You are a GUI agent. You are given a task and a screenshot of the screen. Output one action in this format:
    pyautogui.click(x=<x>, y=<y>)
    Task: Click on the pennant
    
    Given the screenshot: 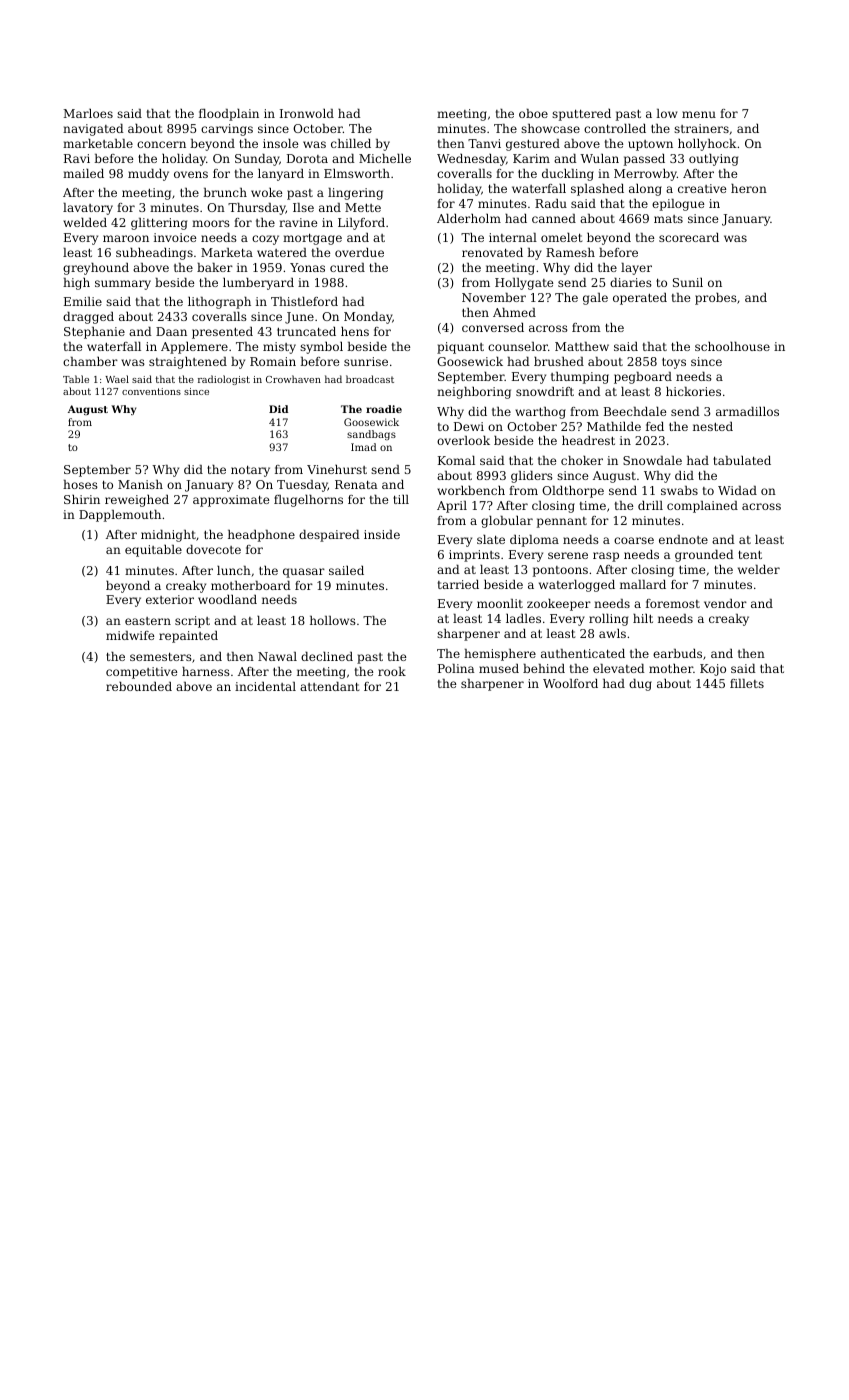 What is the action you would take?
    pyautogui.click(x=562, y=522)
